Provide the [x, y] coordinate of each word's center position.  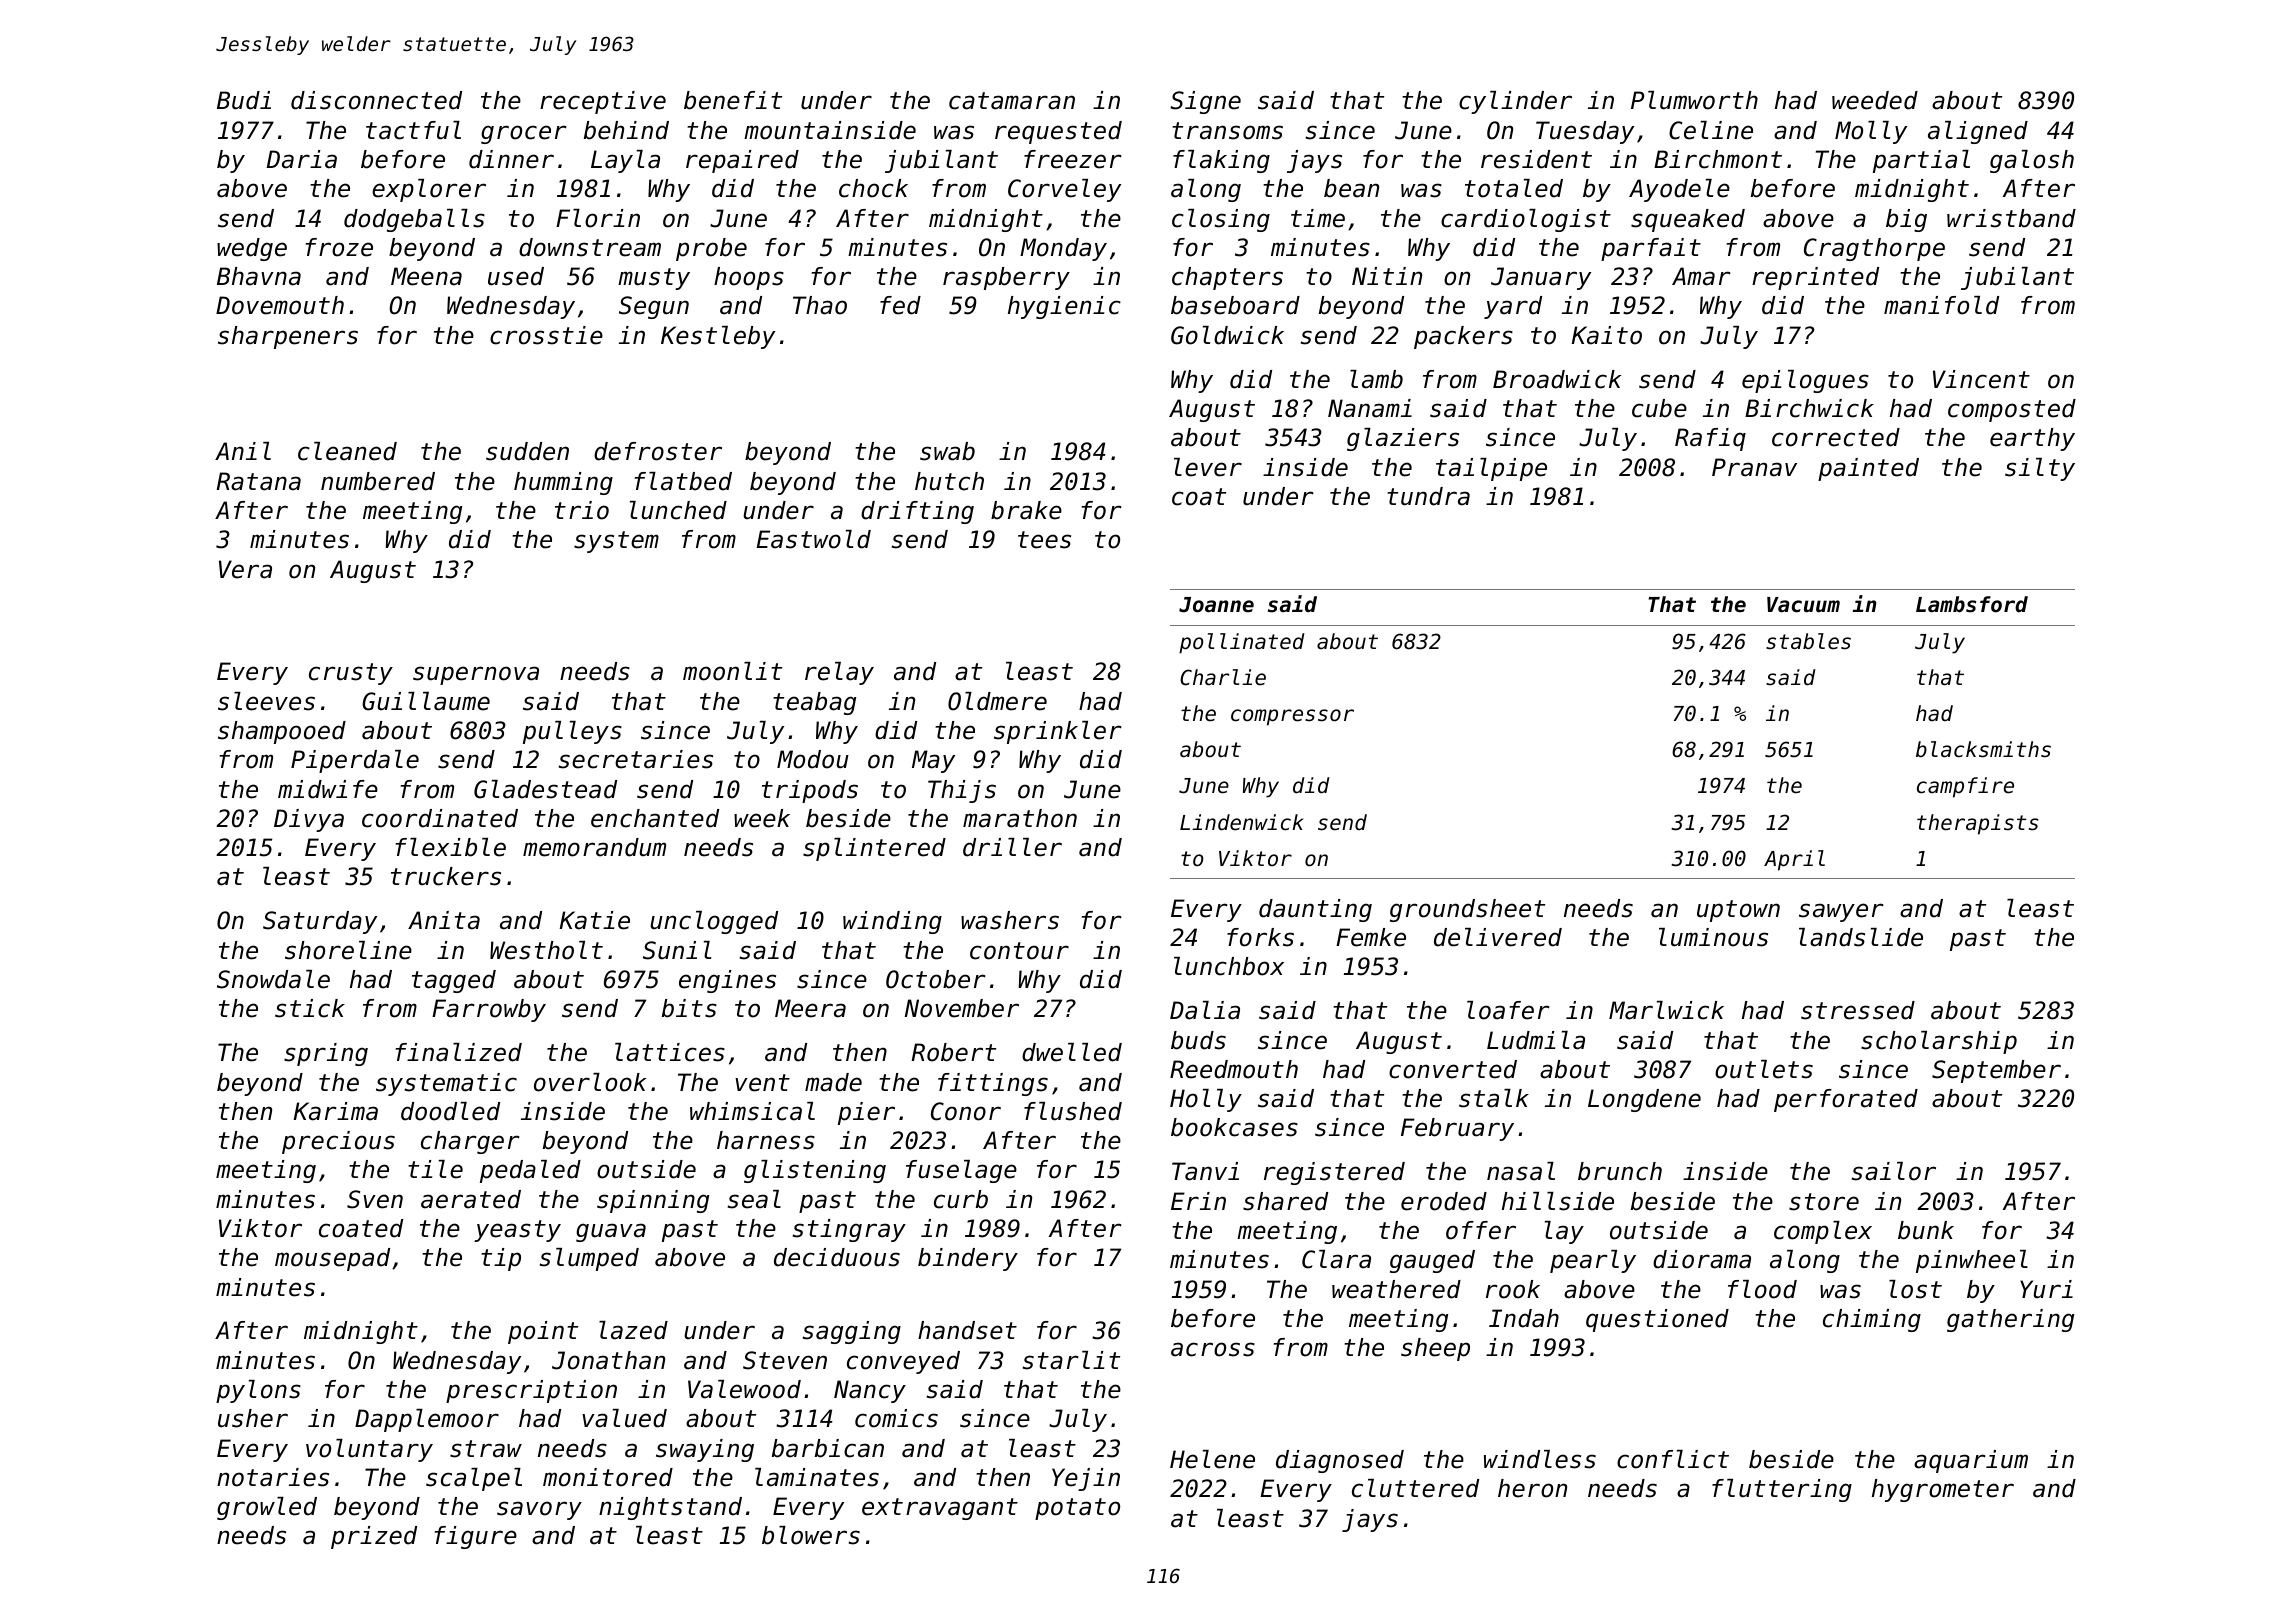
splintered [874, 849]
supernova [476, 675]
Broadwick [1557, 379]
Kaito [1607, 335]
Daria [302, 159]
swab [947, 451]
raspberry [1006, 278]
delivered [1498, 937]
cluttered [1415, 1488]
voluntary [369, 1450]
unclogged [714, 922]
